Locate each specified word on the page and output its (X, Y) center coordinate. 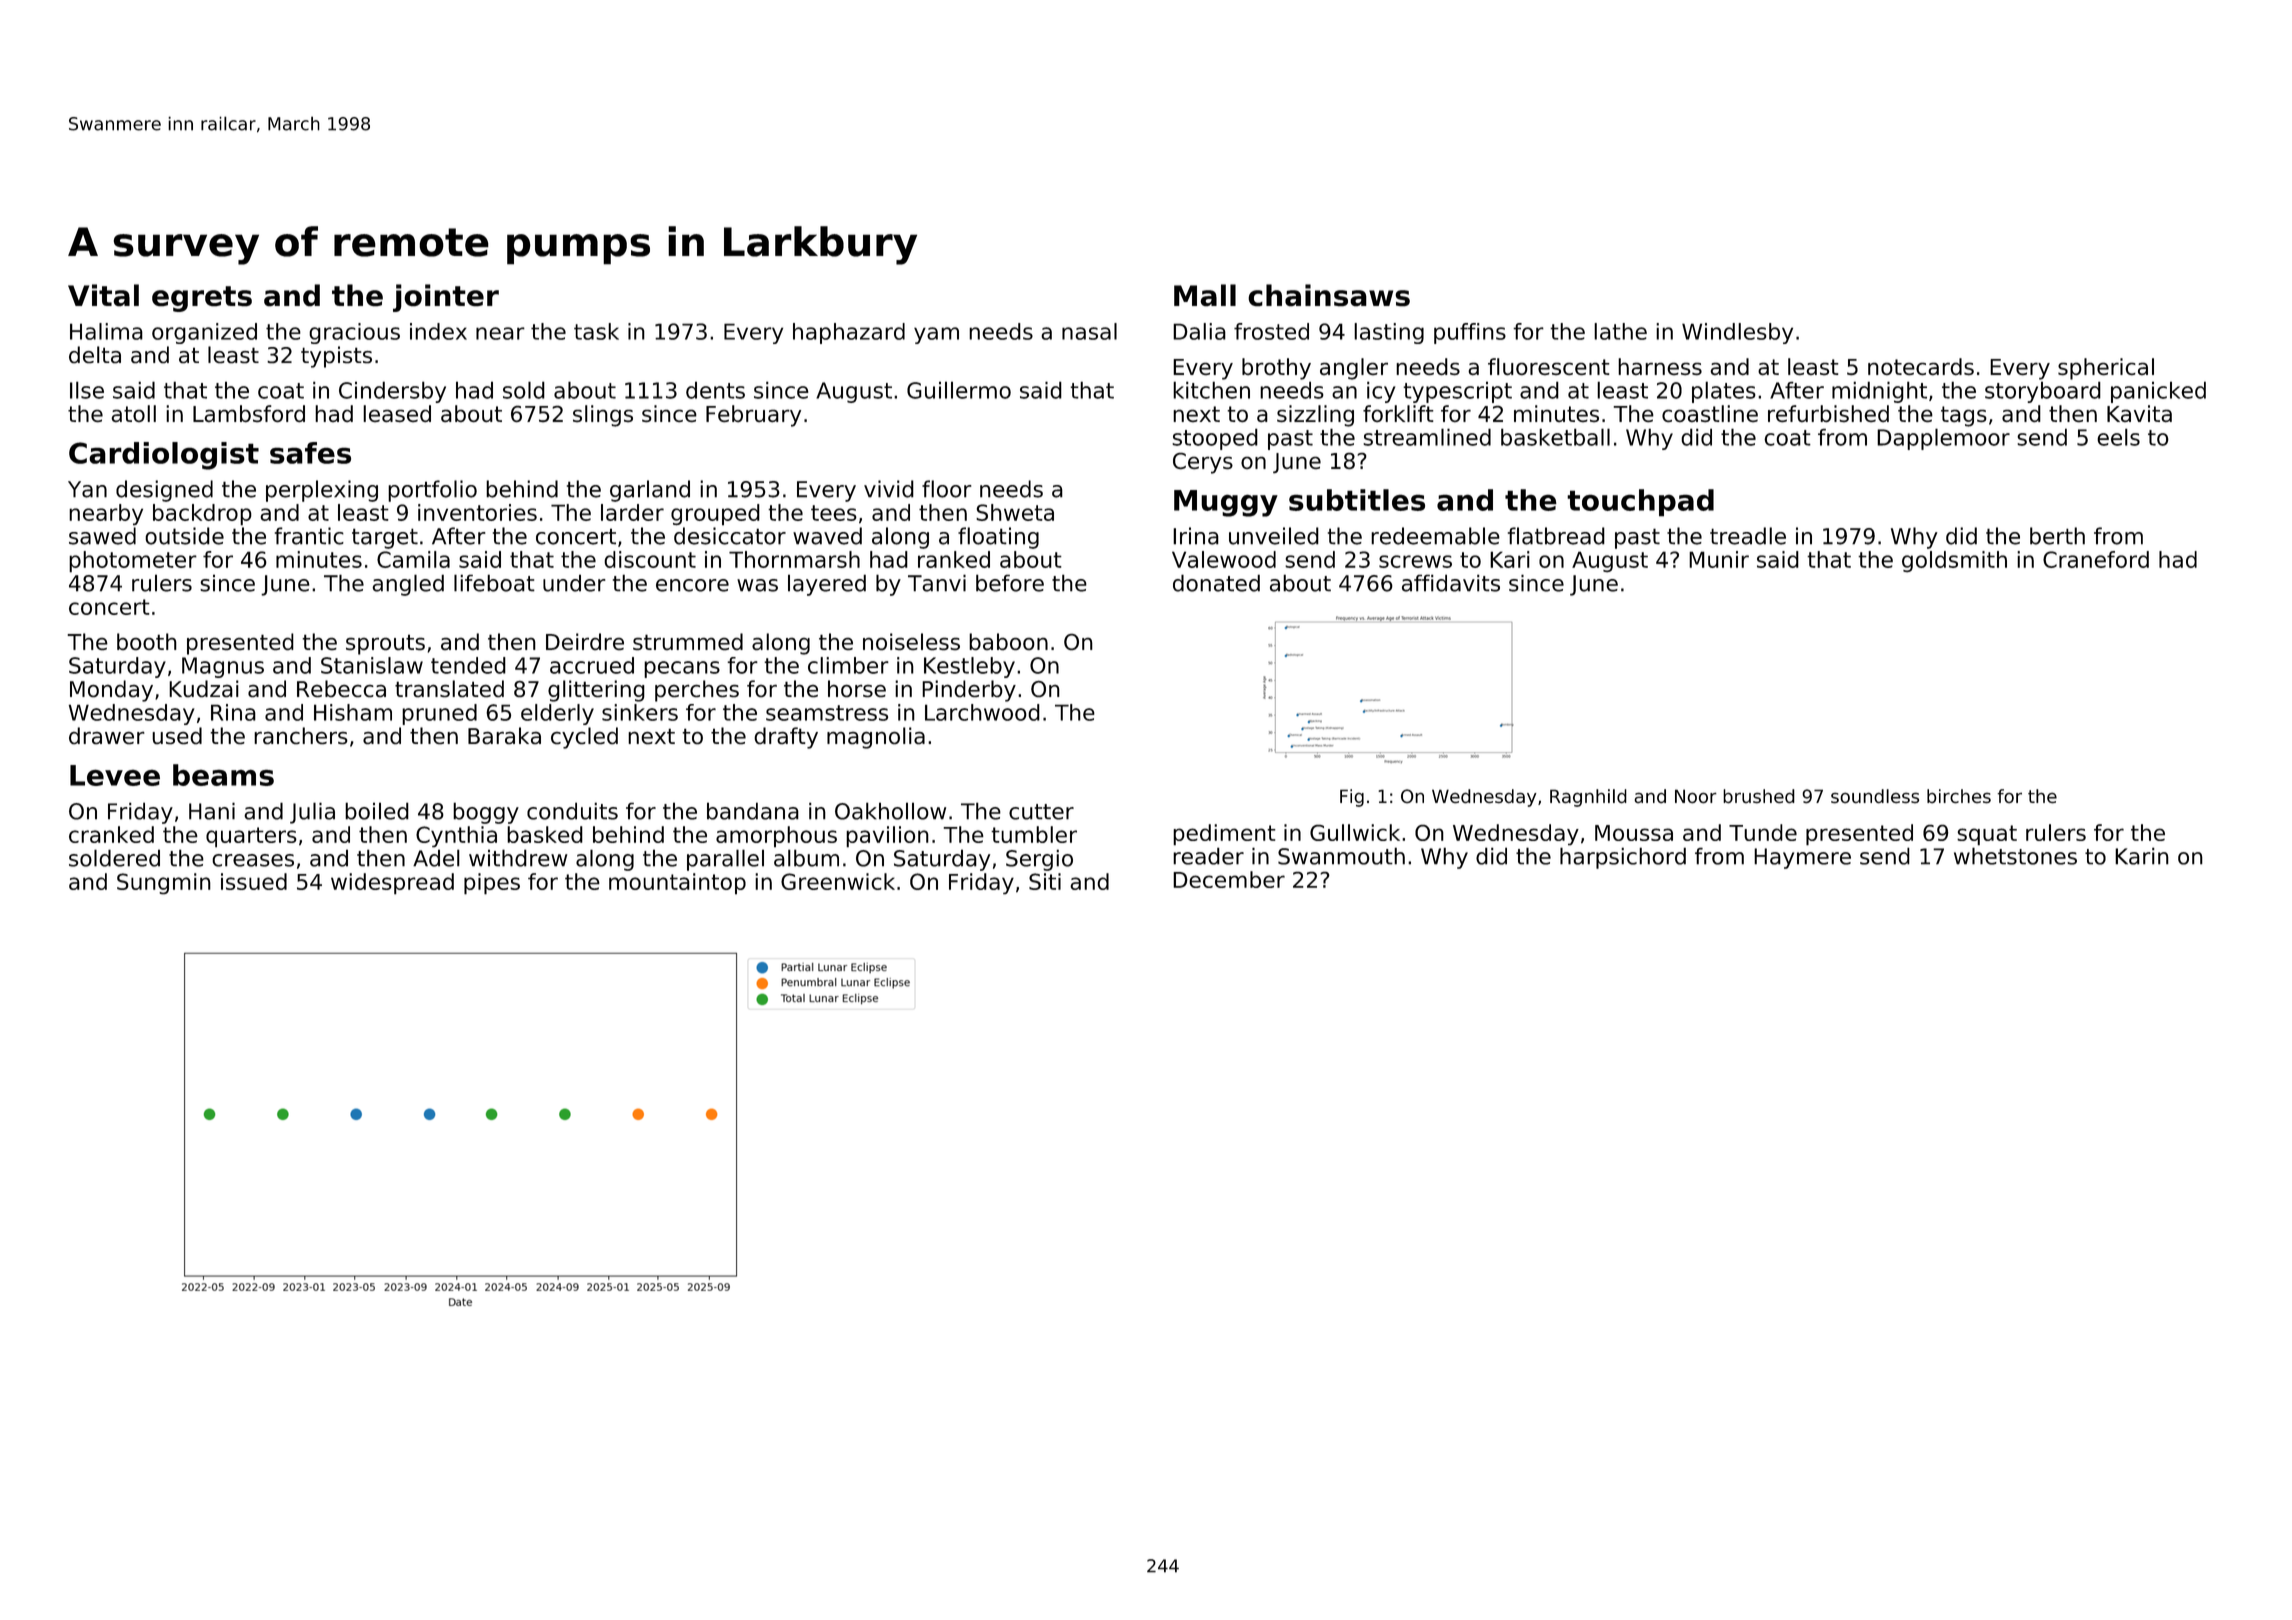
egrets (202, 299)
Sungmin (164, 883)
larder (632, 512)
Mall (1205, 295)
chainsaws (1329, 295)
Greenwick (838, 881)
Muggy (1226, 503)
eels (2118, 437)
